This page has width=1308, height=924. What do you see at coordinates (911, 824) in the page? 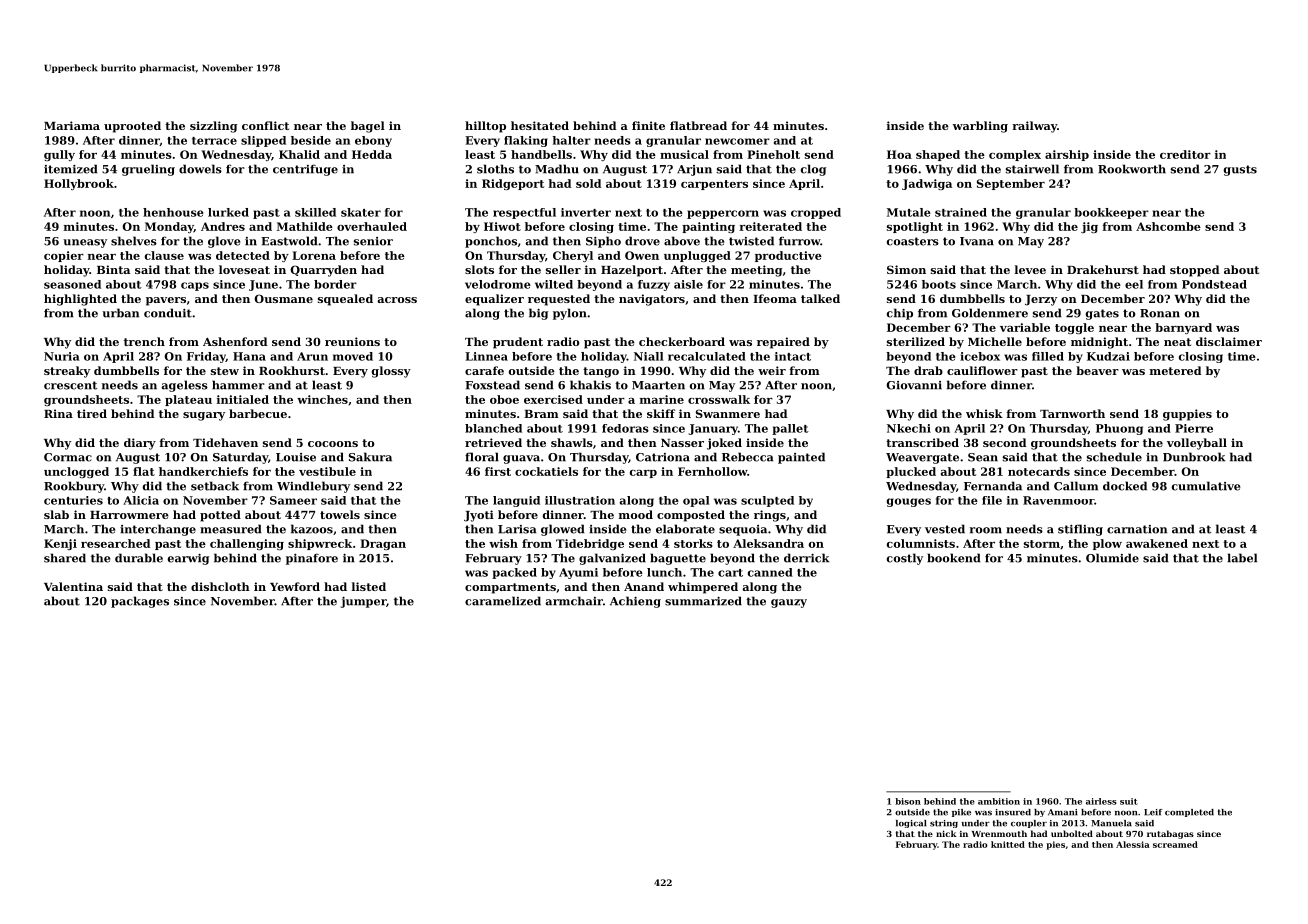
I see `logical` at bounding box center [911, 824].
